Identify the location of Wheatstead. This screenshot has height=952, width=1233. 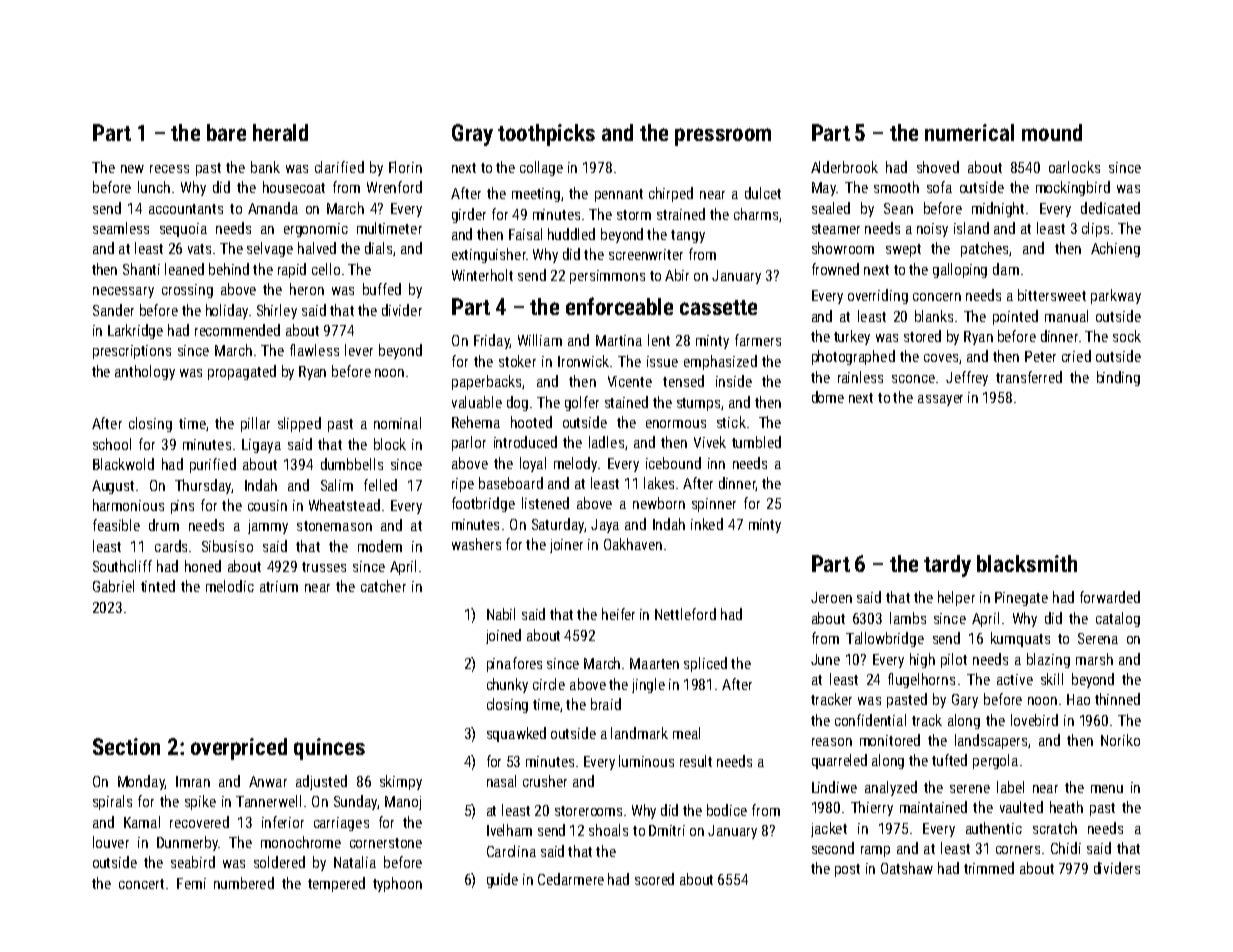
(344, 505).
